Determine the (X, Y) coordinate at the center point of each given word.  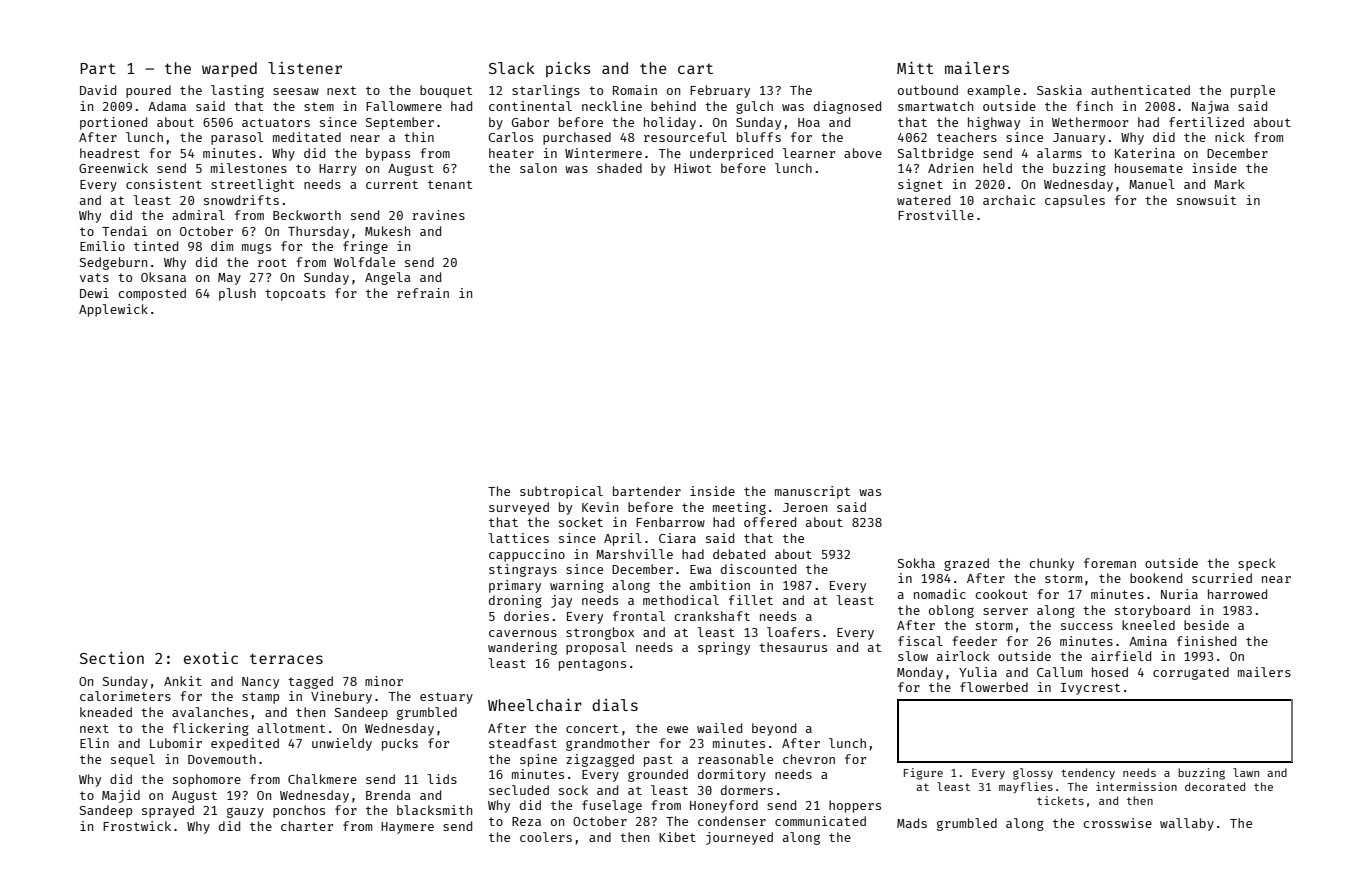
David (98, 90)
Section (112, 658)
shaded (619, 168)
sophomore (207, 780)
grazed (966, 564)
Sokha (916, 563)
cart (695, 68)
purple (1253, 91)
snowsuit (1206, 200)
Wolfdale (364, 262)
